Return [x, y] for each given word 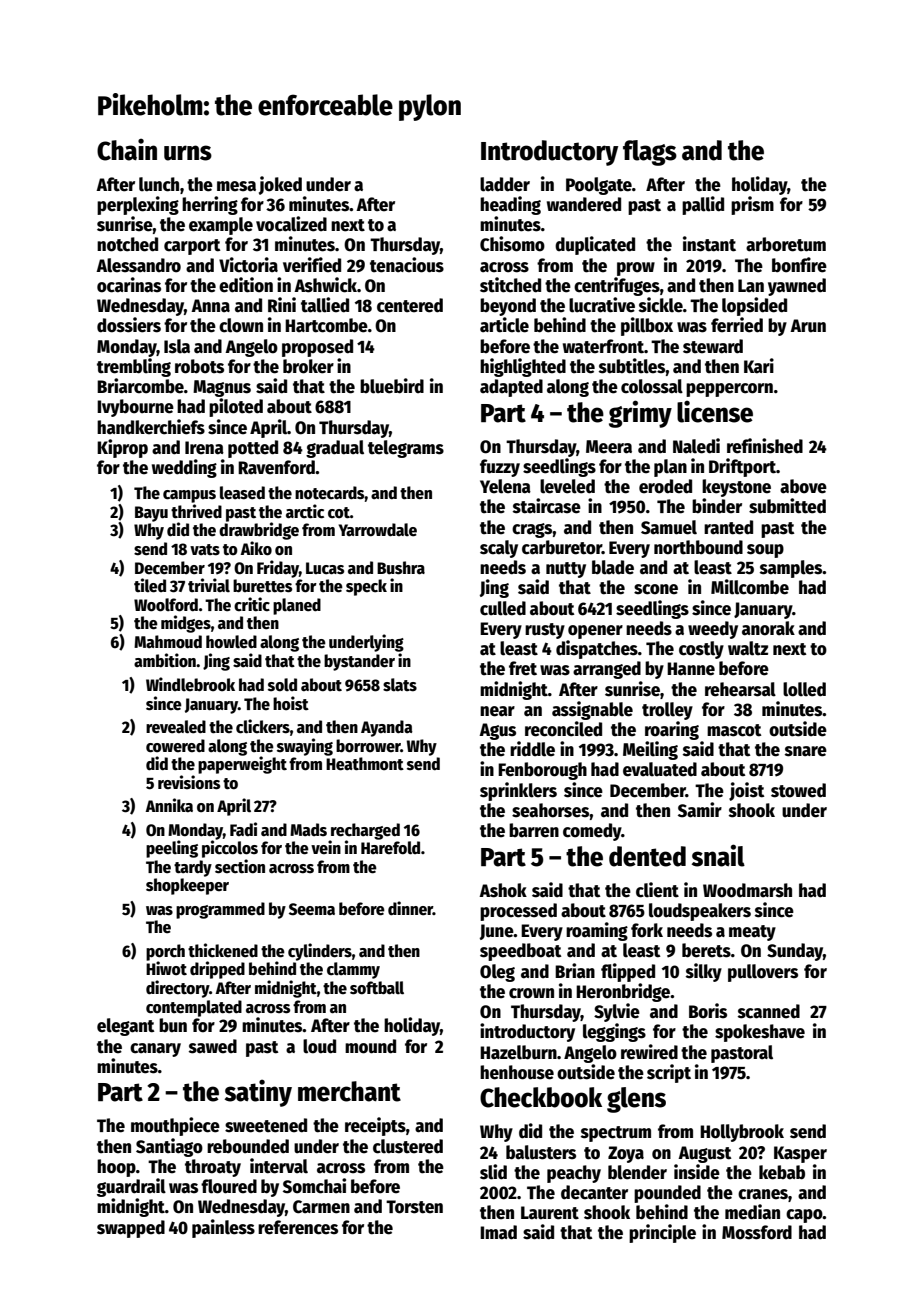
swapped [131, 1229]
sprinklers [518, 791]
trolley [667, 711]
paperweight [242, 765]
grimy [640, 414]
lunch [159, 184]
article [504, 325]
